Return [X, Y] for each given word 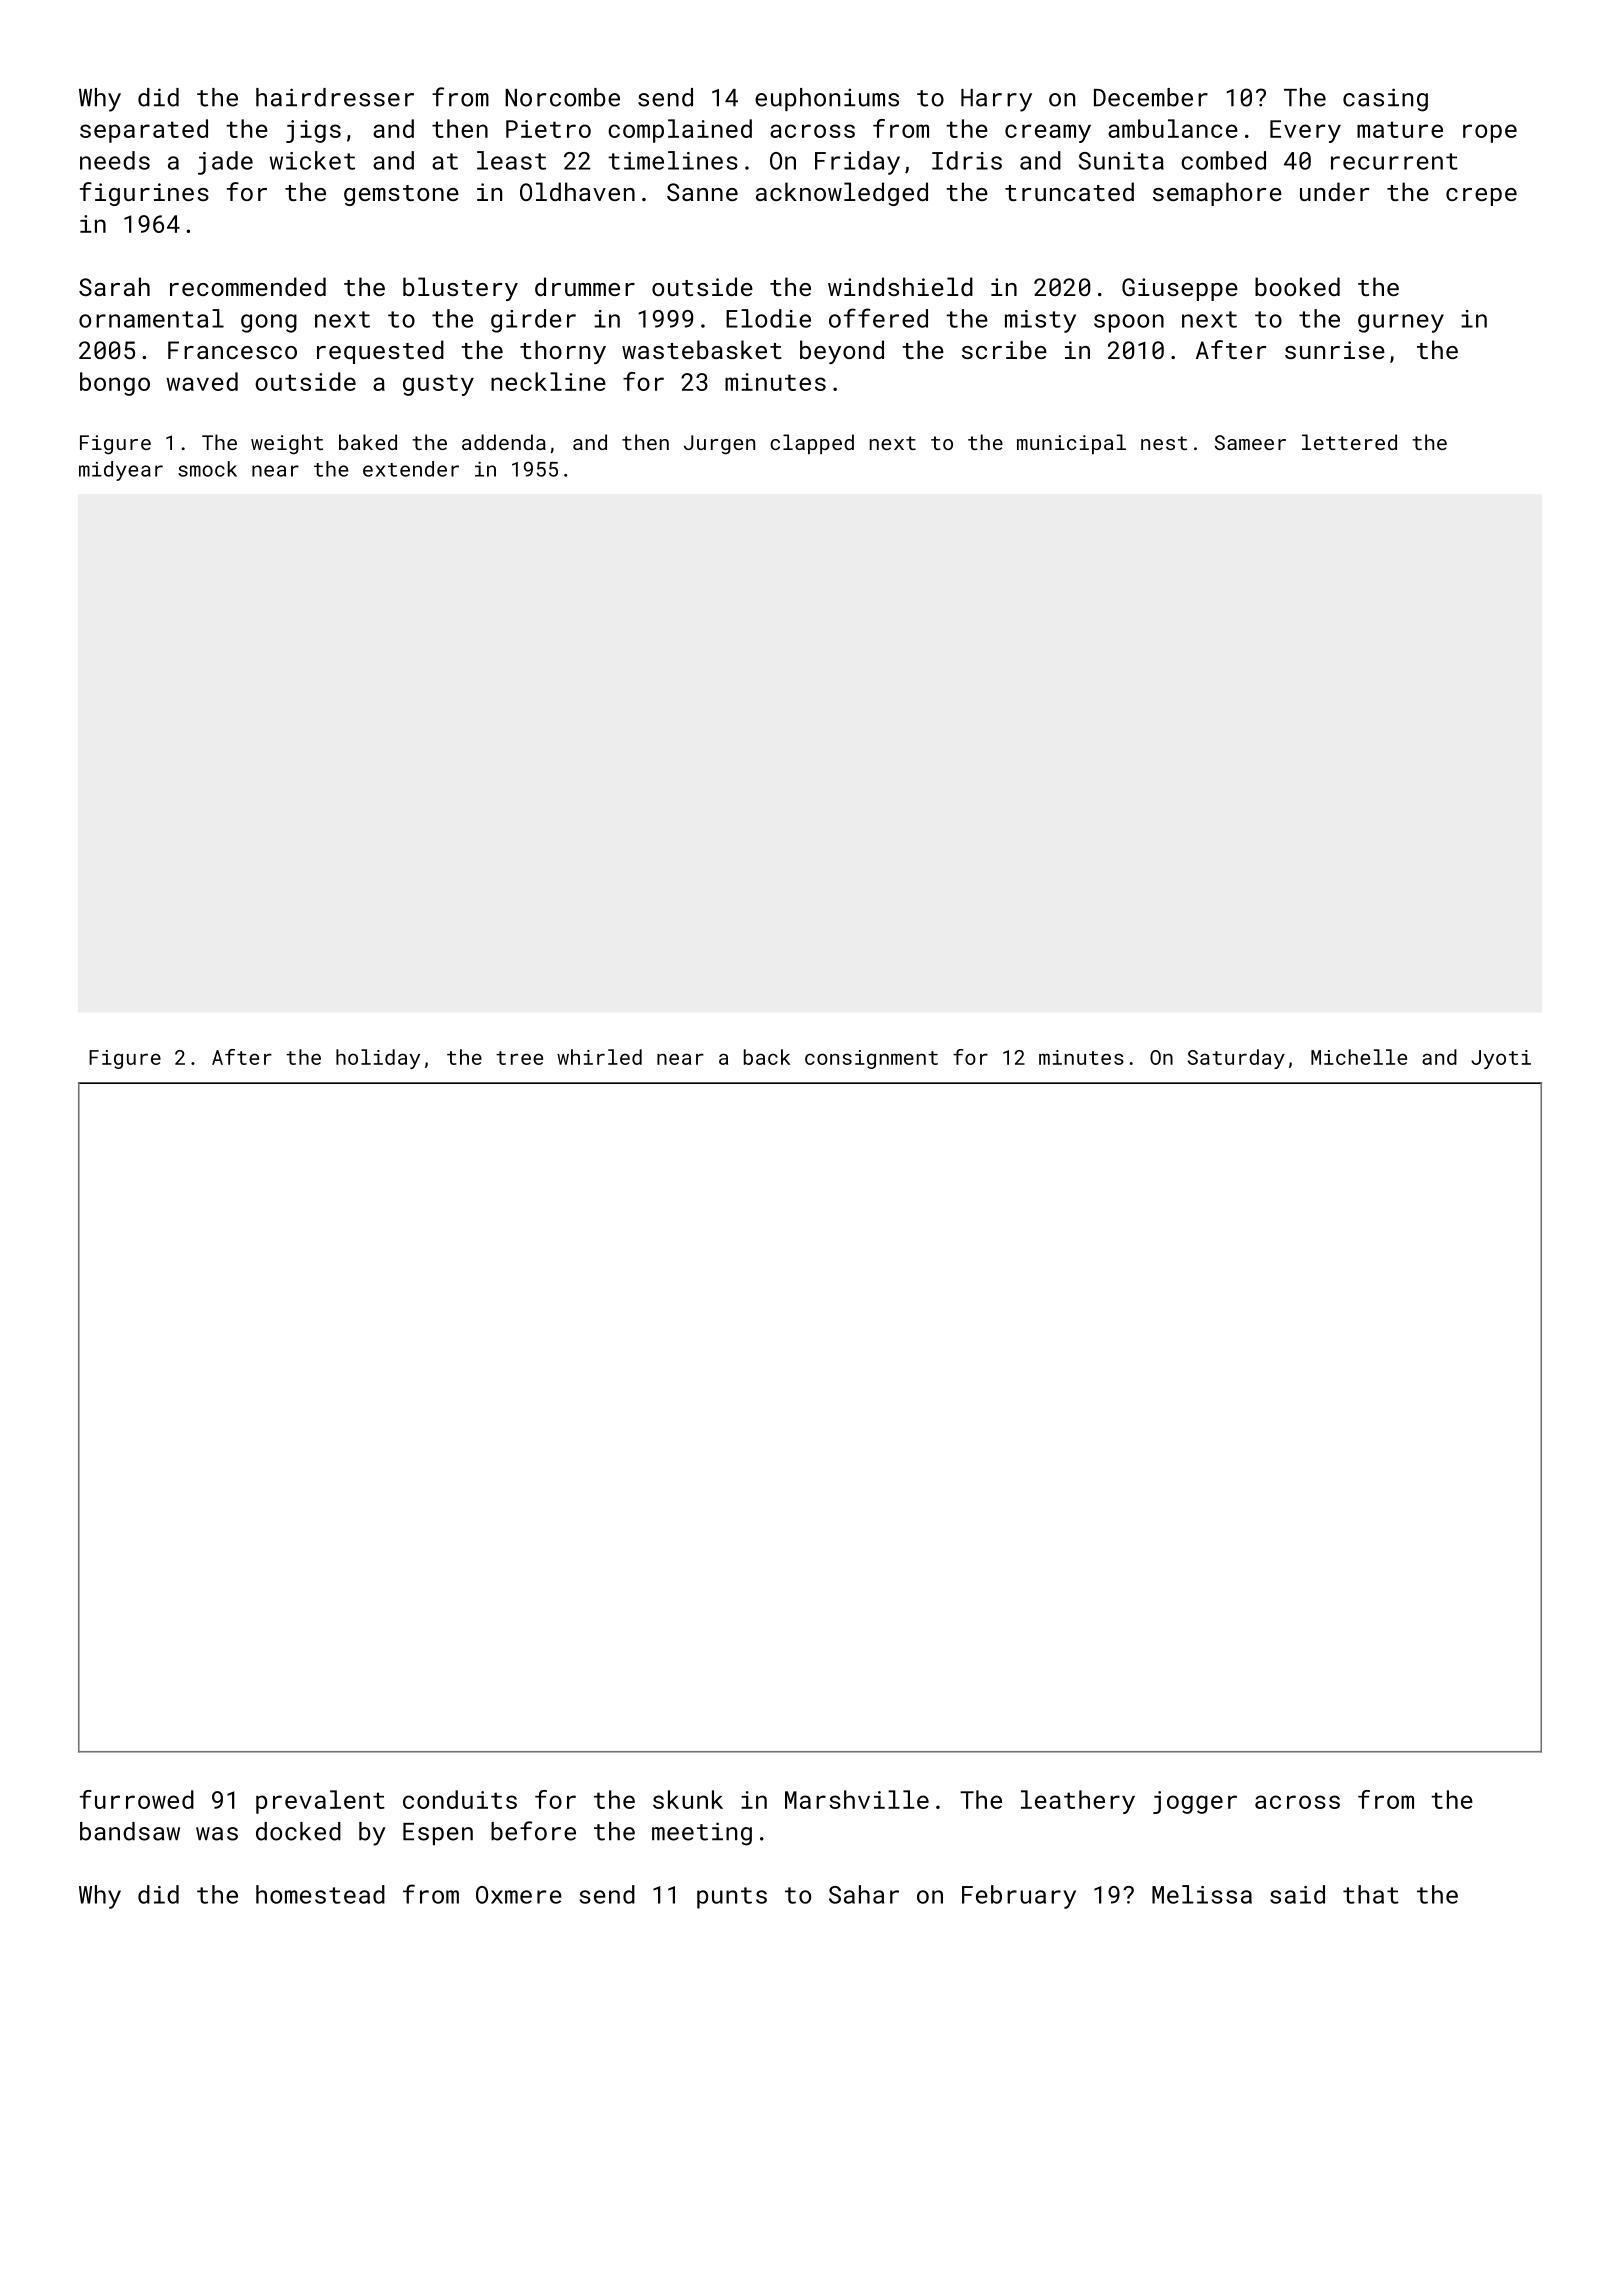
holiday [378, 1059]
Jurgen [719, 445]
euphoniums [827, 99]
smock [207, 469]
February [1019, 1897]
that [1371, 1894]
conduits [460, 1799]
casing [1385, 100]
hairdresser [335, 97]
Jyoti [1501, 1059]
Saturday [1236, 1059]
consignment [871, 1059]
